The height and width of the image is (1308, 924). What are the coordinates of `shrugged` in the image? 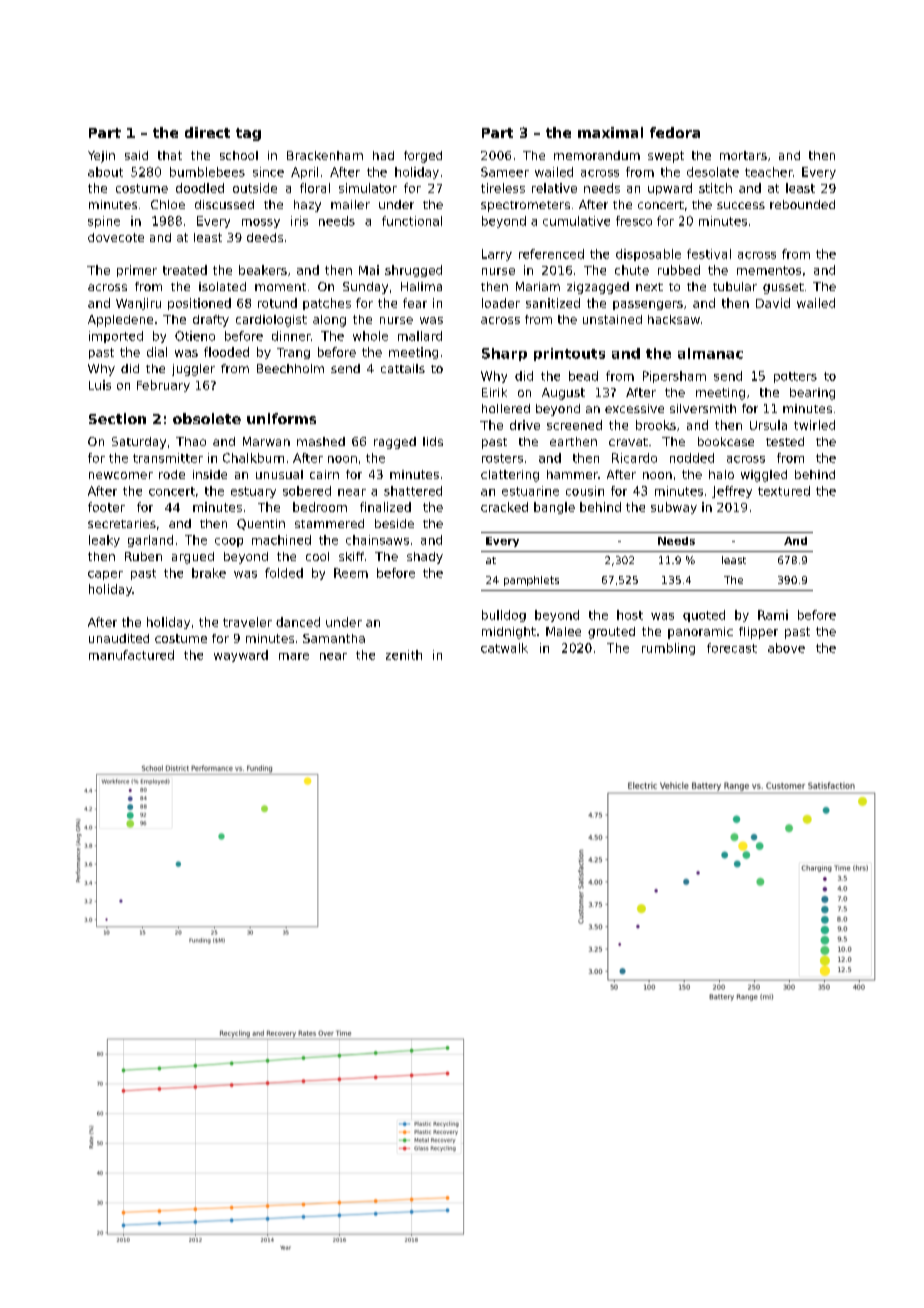 It's located at (413, 271).
